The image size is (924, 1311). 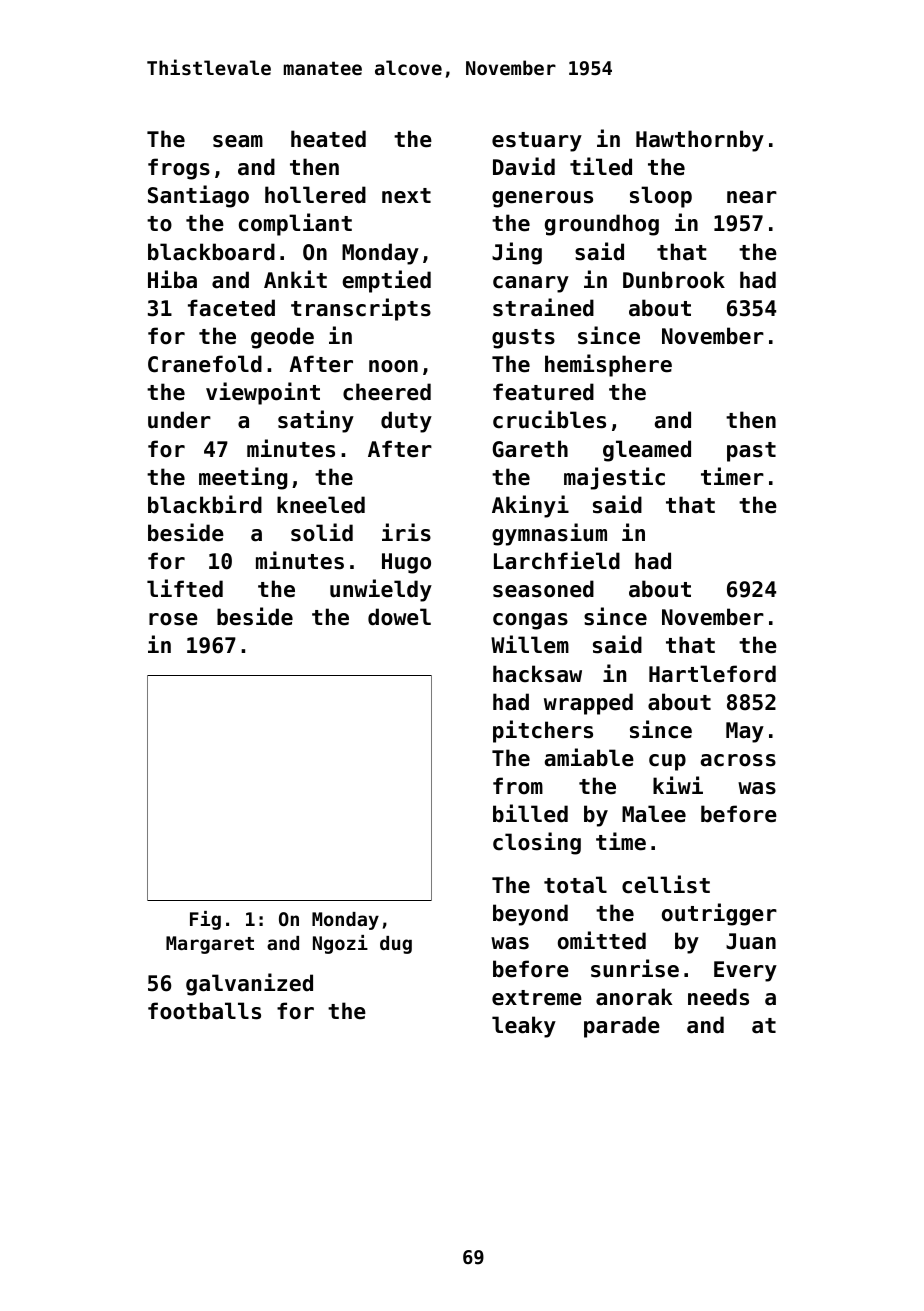 What do you see at coordinates (238, 141) in the screenshot?
I see `seam` at bounding box center [238, 141].
